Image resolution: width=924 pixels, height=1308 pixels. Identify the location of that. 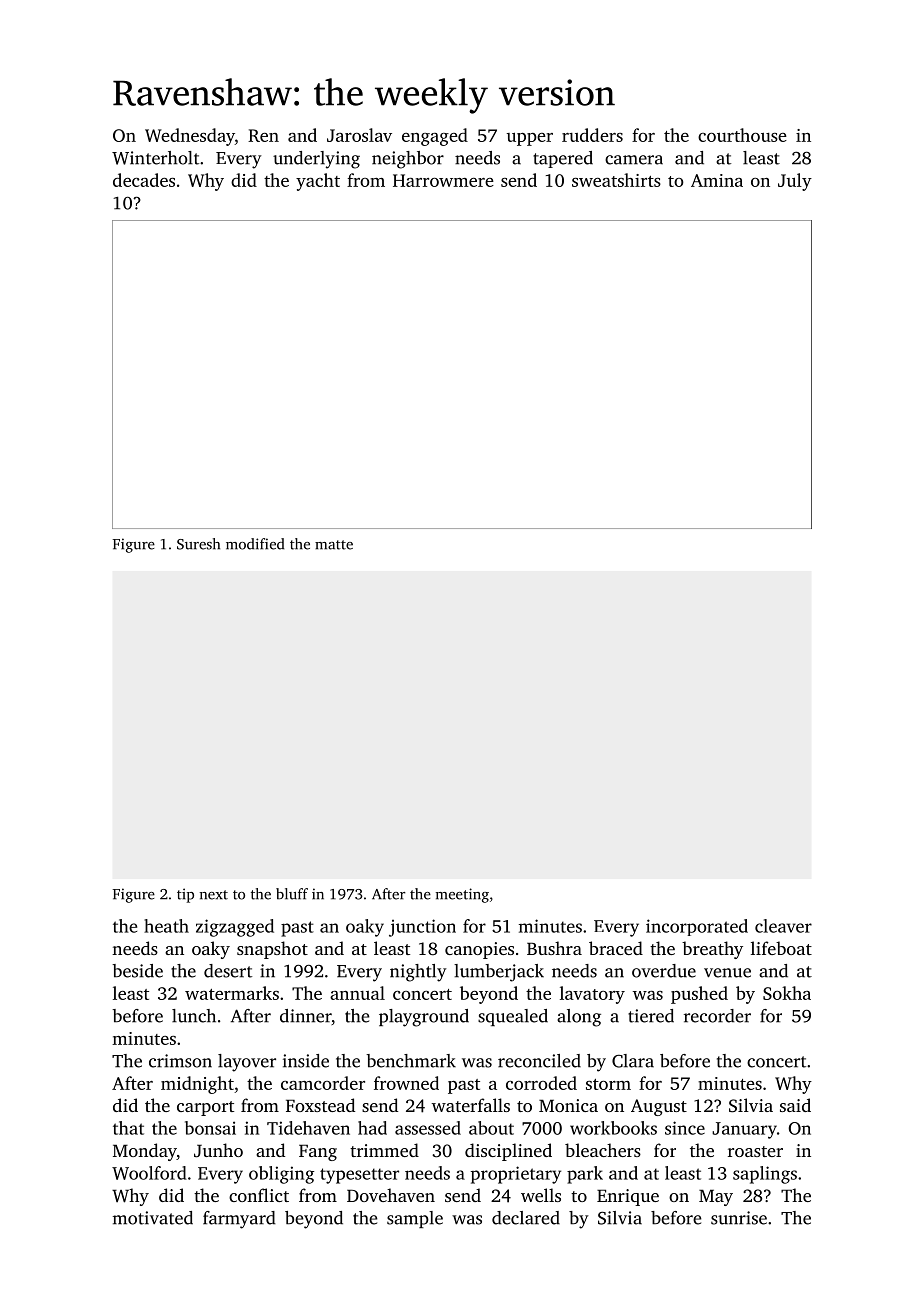
(128, 1128).
